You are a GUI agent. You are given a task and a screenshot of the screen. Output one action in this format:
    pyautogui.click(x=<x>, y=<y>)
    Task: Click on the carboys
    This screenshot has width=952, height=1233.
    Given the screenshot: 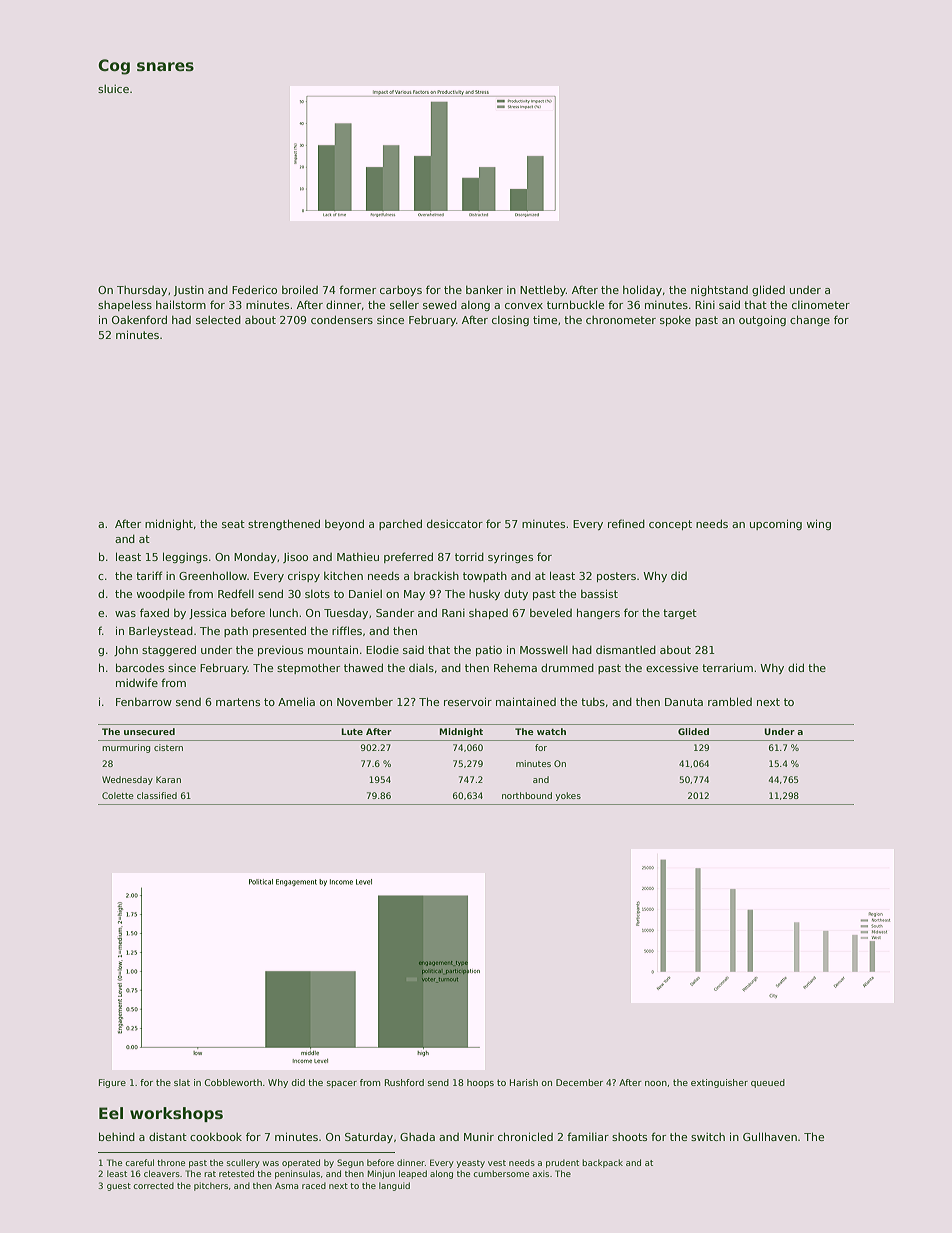 What is the action you would take?
    pyautogui.click(x=401, y=291)
